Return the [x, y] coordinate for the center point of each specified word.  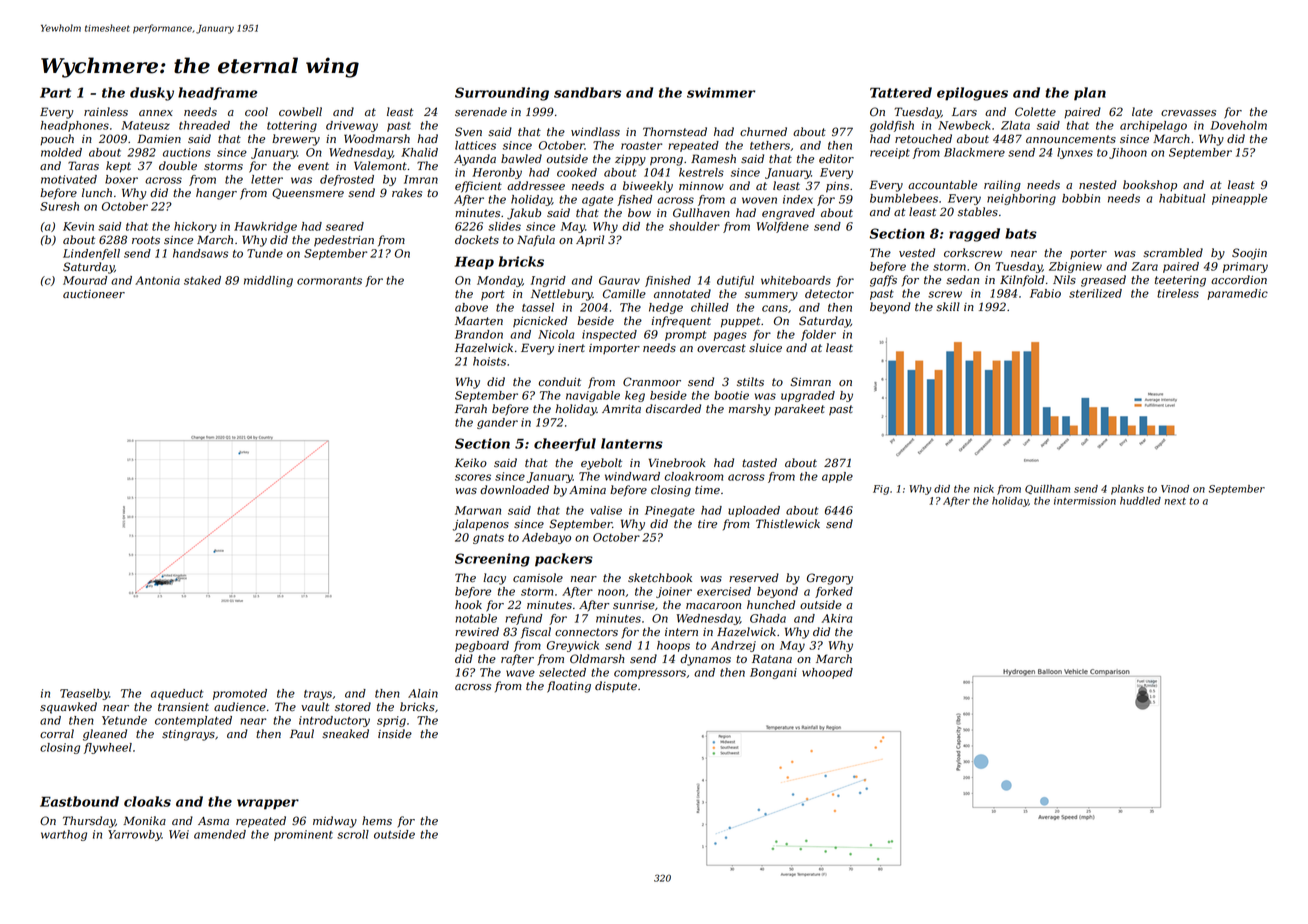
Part [55, 92]
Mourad [85, 280]
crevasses [1188, 113]
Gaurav [619, 280]
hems [377, 820]
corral [57, 734]
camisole [538, 578]
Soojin [1249, 254]
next [1175, 501]
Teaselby [84, 694]
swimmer [721, 92]
